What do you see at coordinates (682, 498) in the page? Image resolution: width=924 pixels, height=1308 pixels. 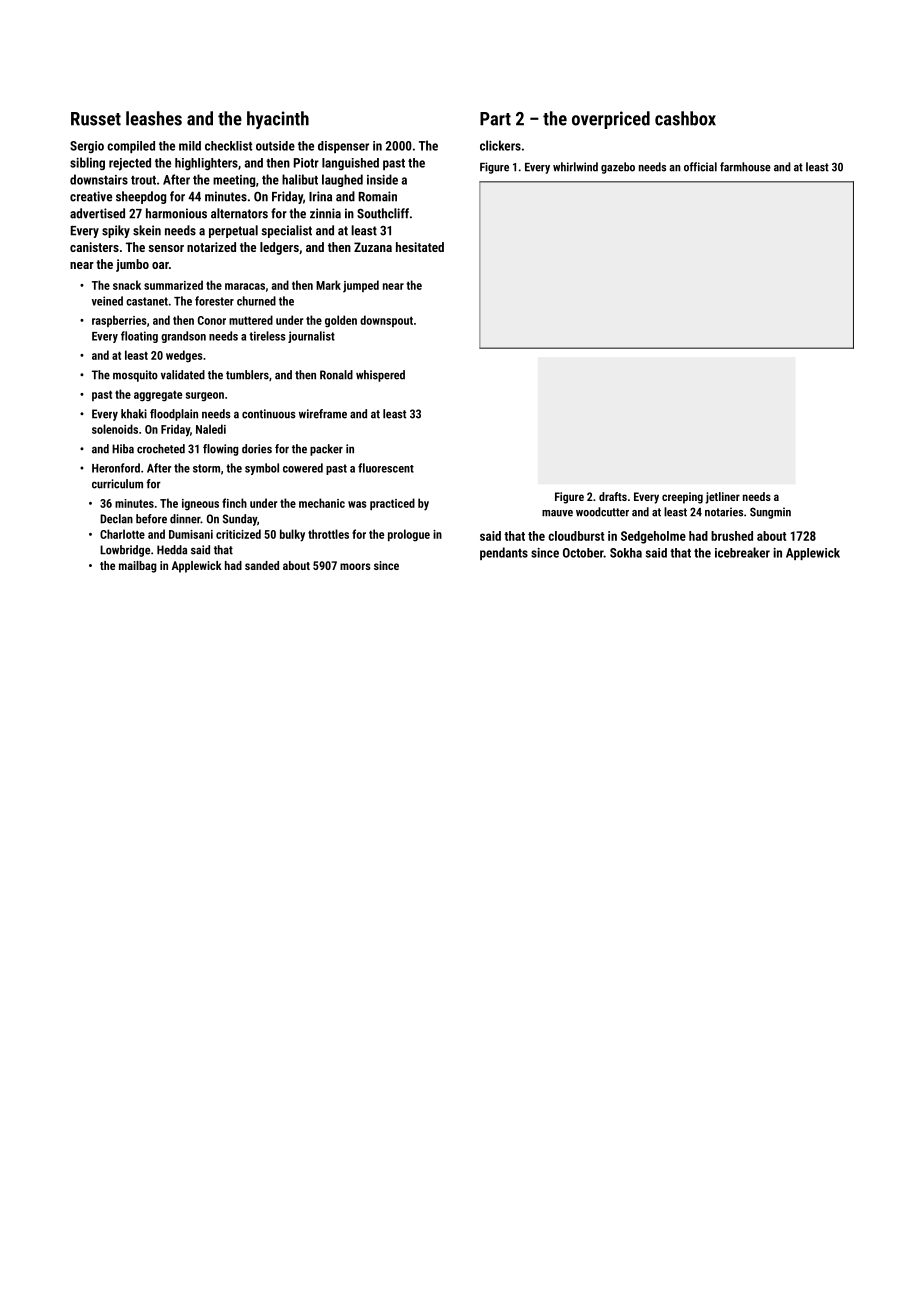 I see `creeping` at bounding box center [682, 498].
